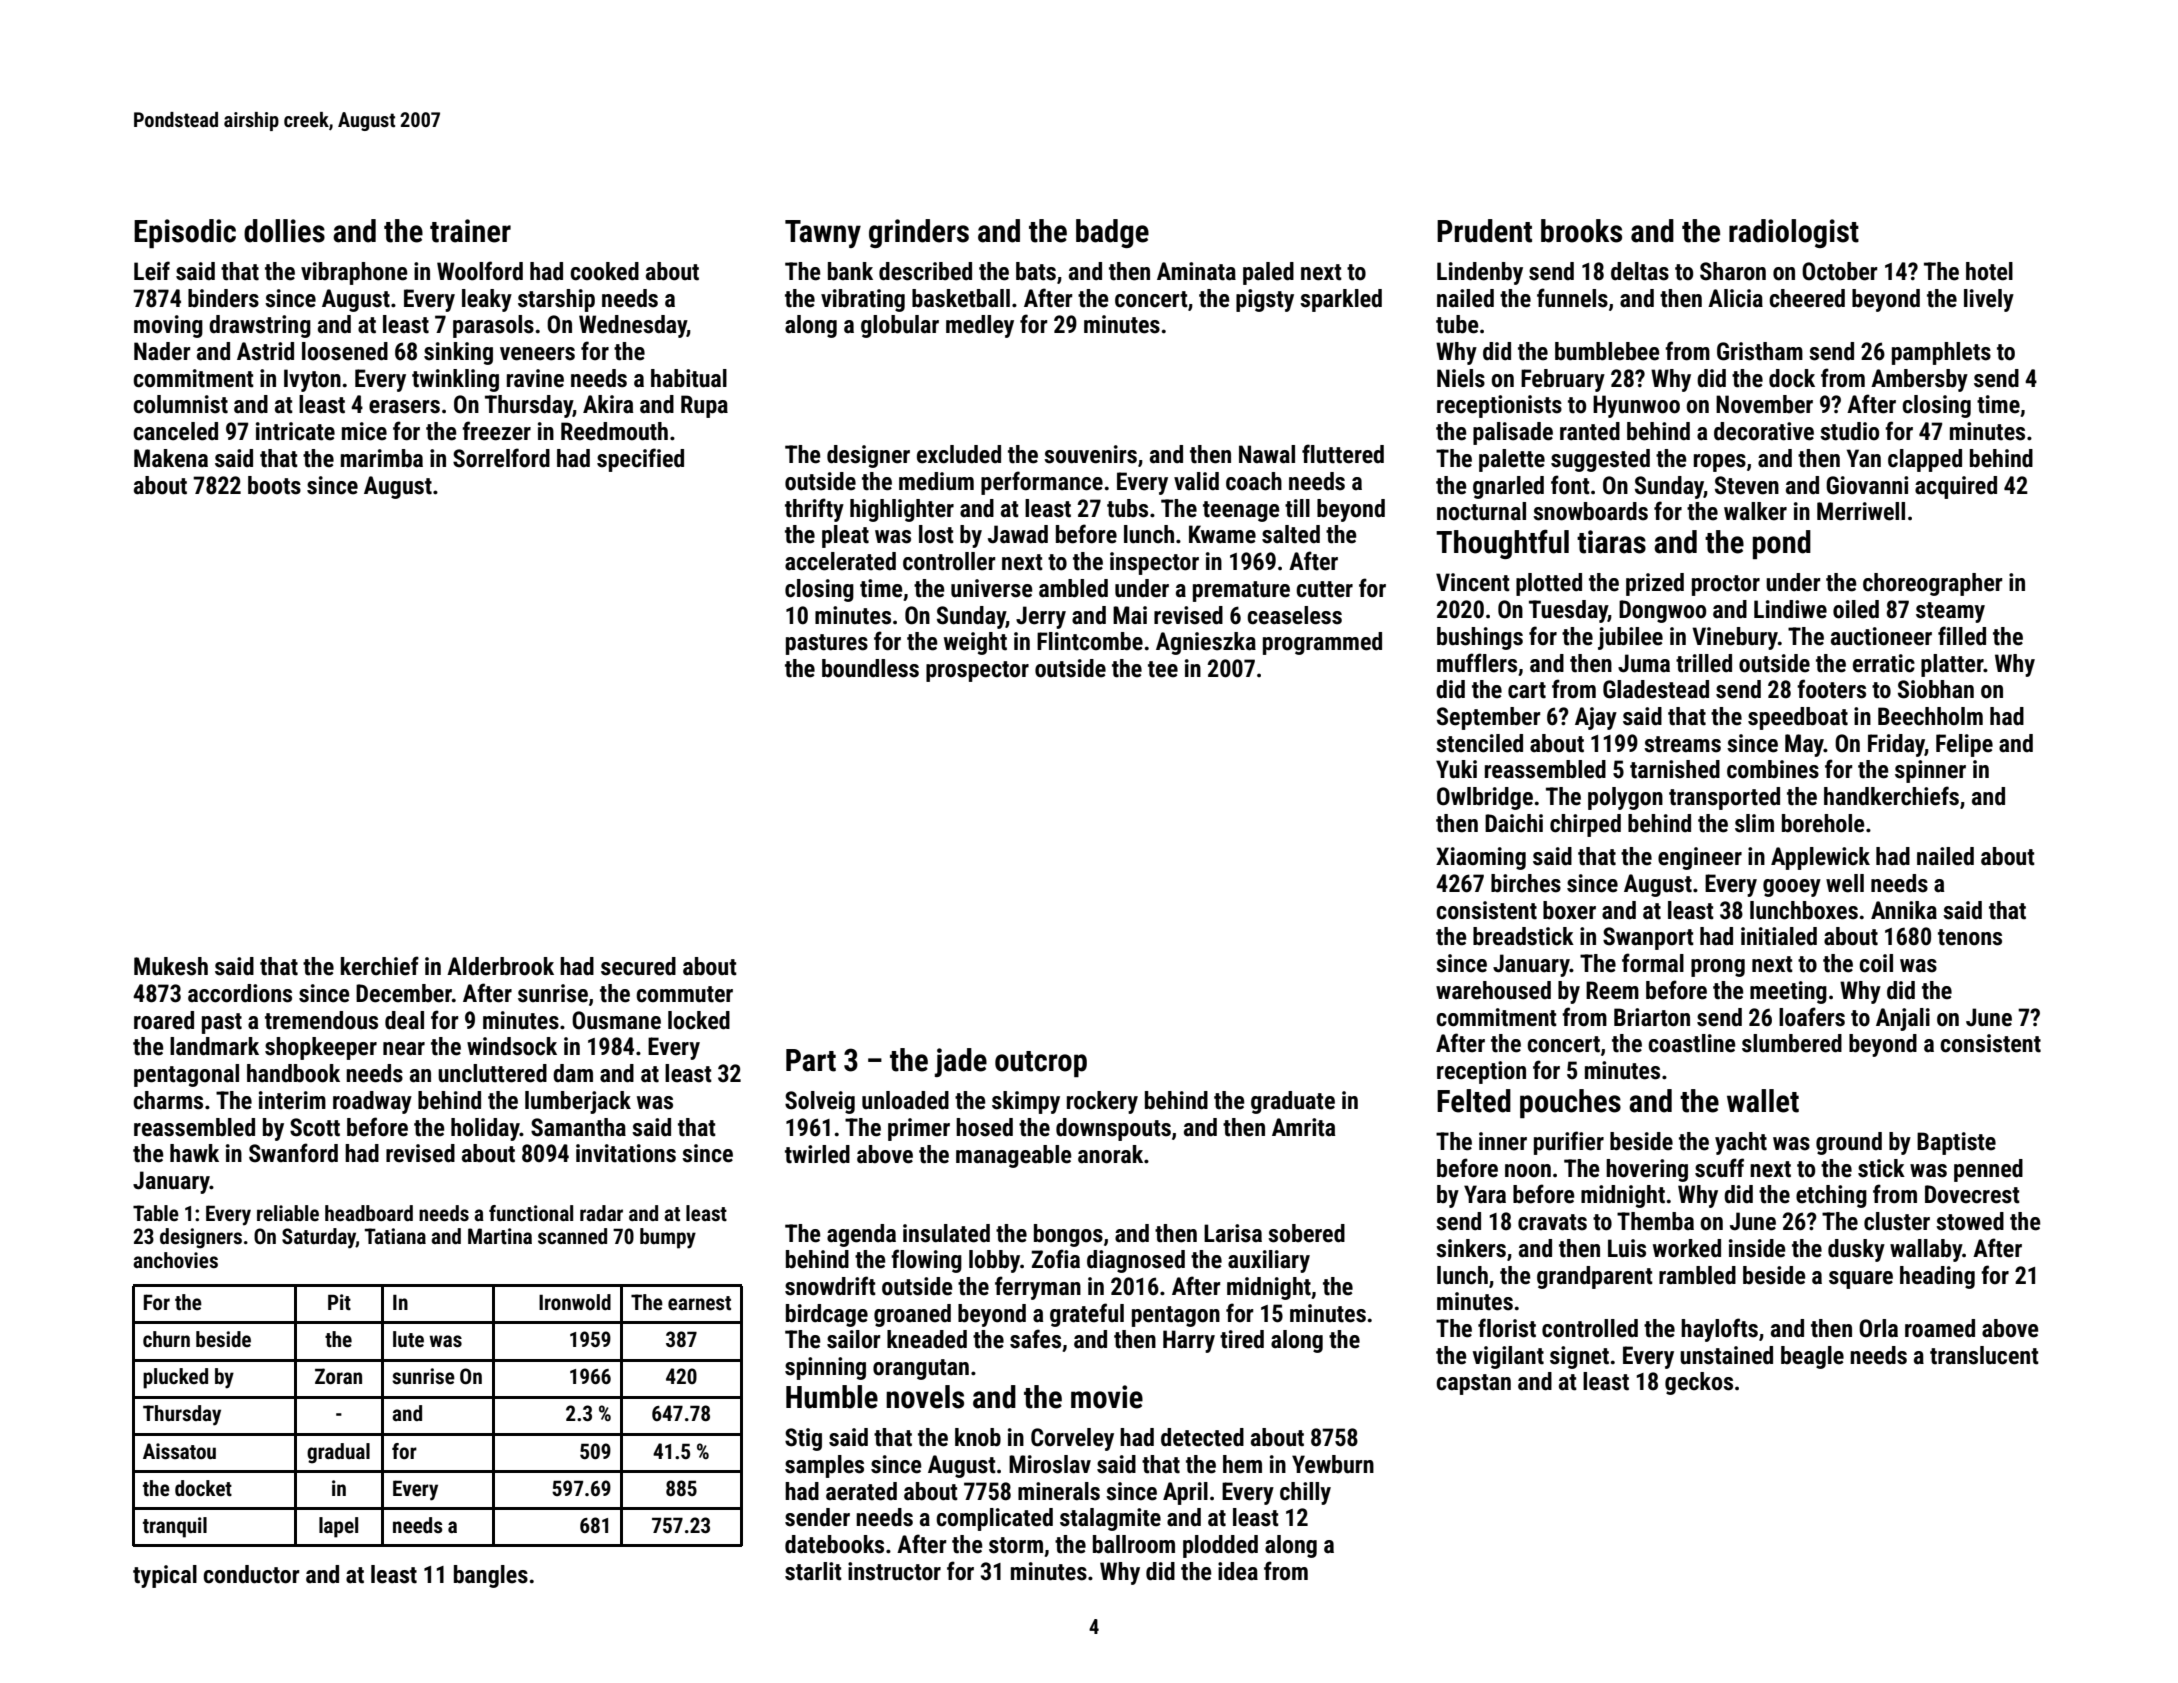  I want to click on Yan, so click(1864, 458).
